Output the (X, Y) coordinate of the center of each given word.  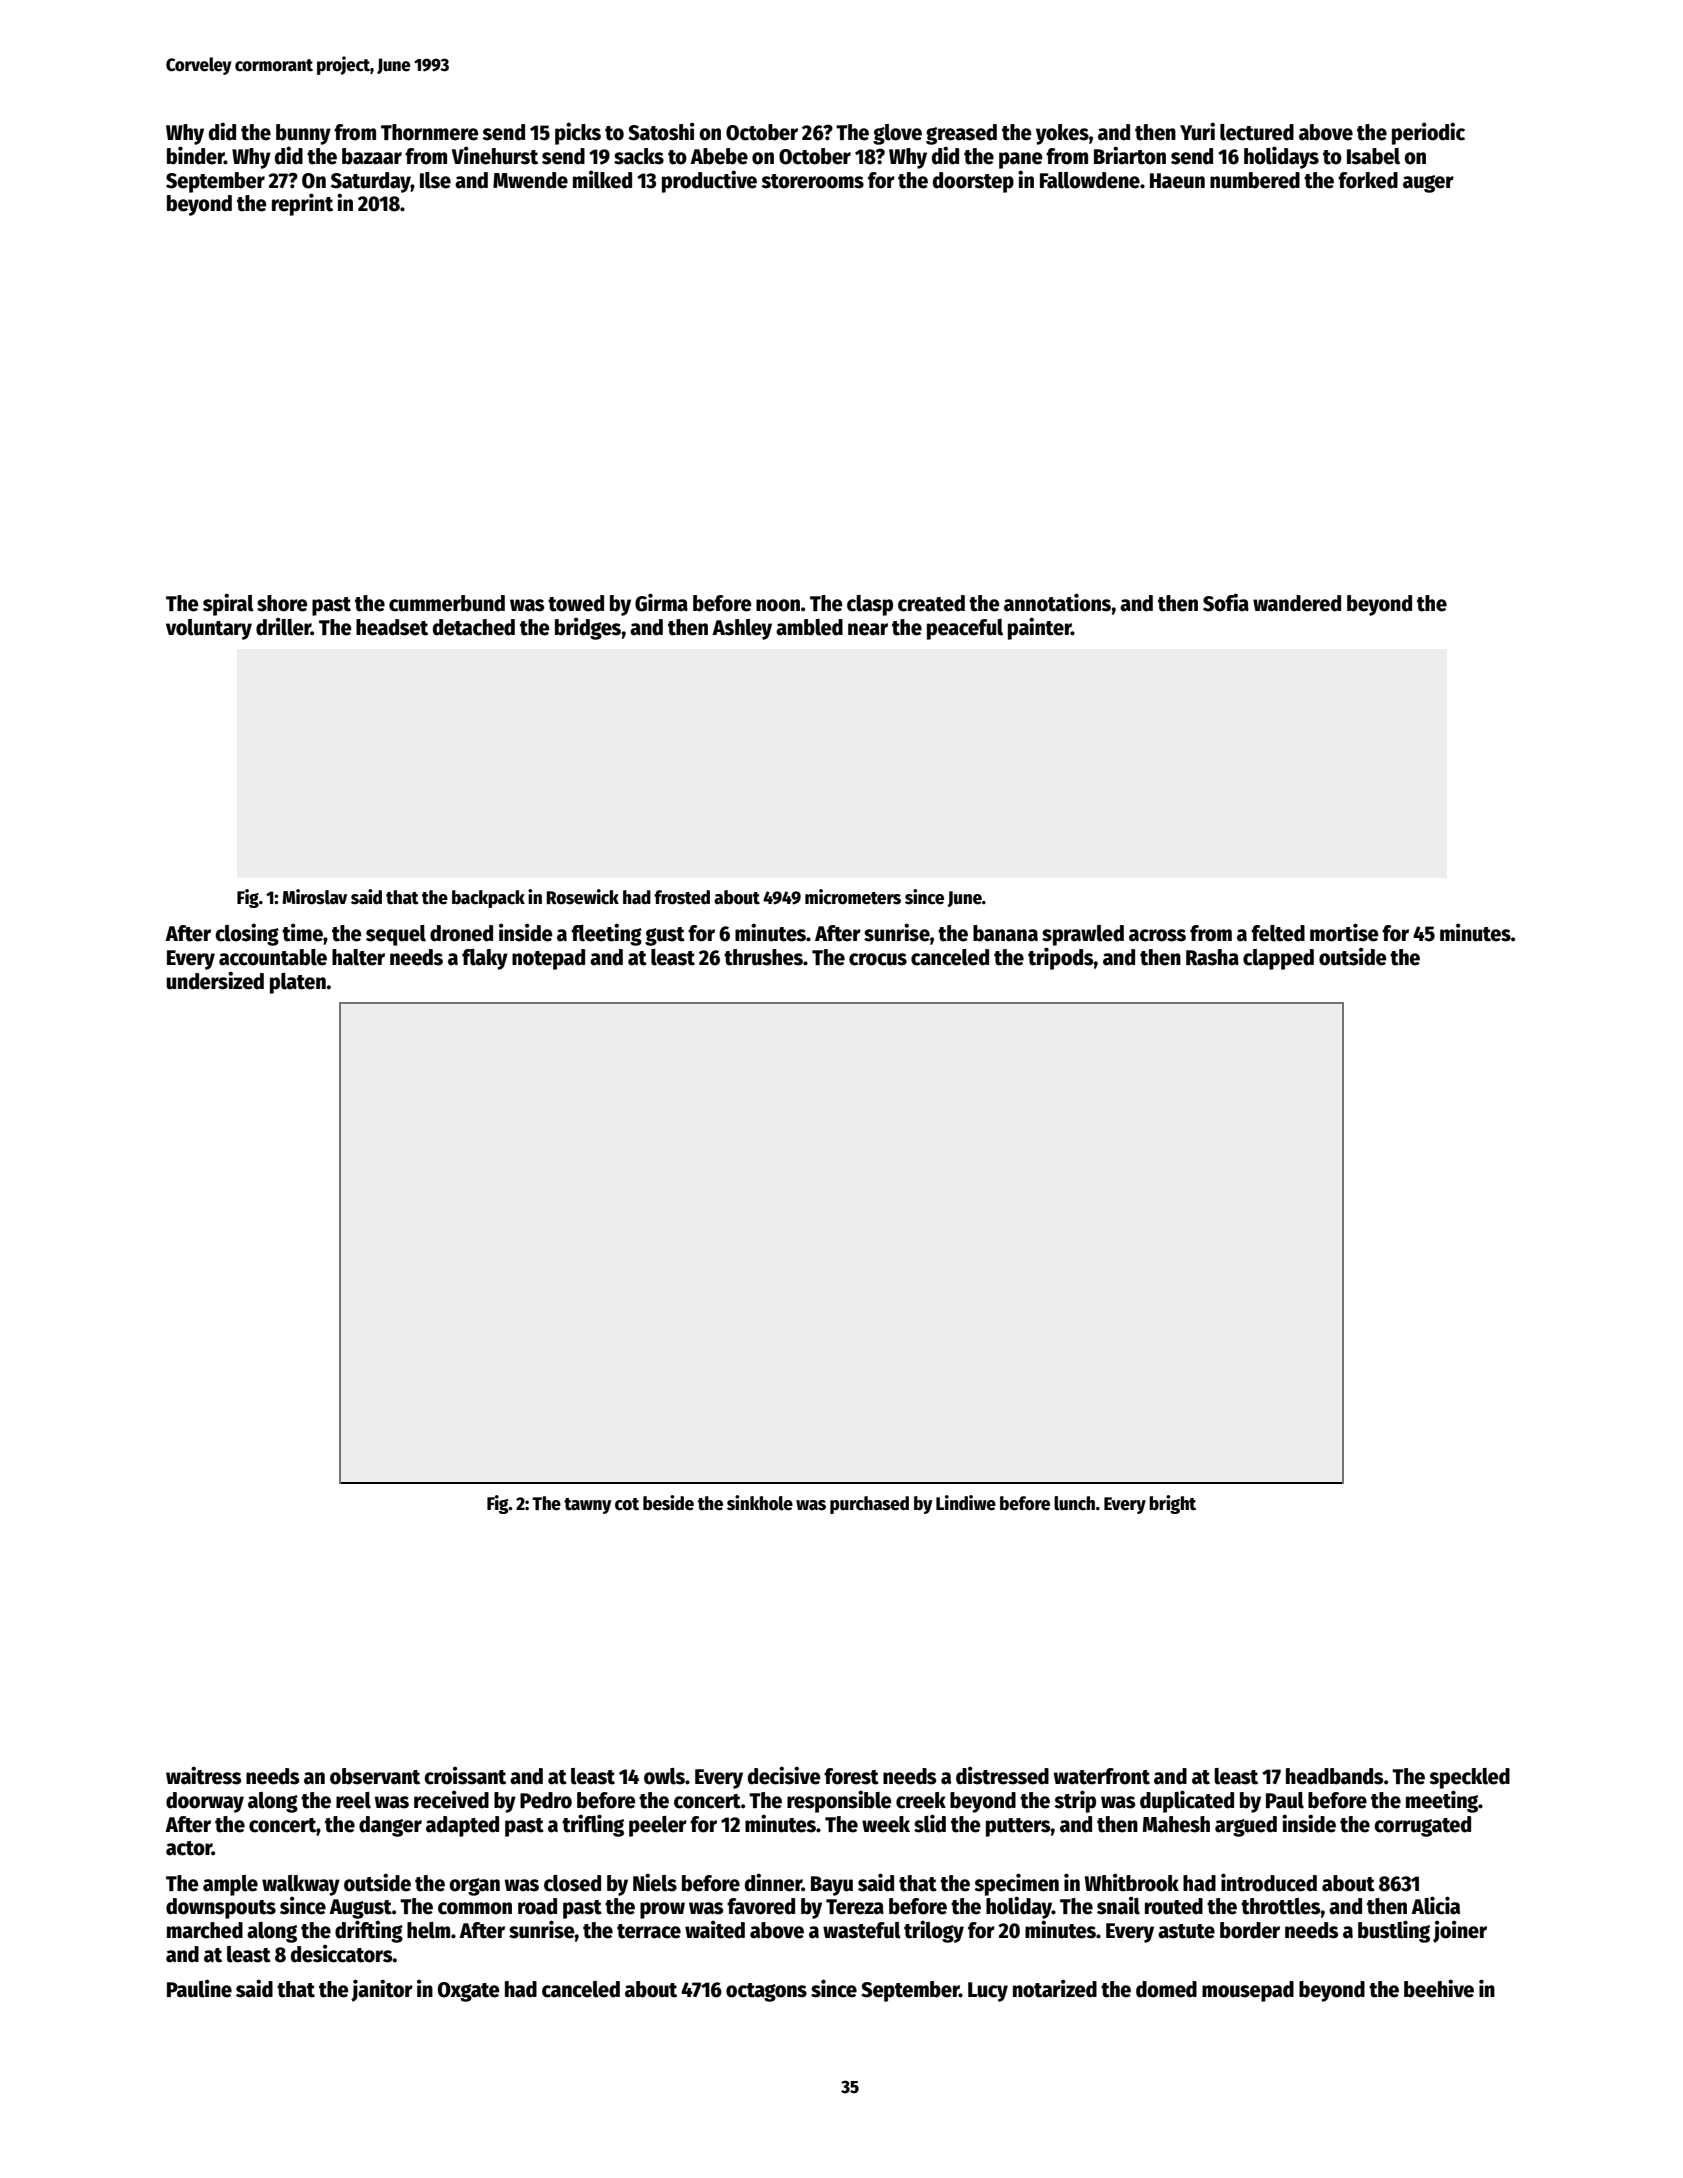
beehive (1439, 1988)
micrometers (853, 897)
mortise (1344, 932)
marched (205, 1930)
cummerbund (447, 603)
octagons (766, 1992)
